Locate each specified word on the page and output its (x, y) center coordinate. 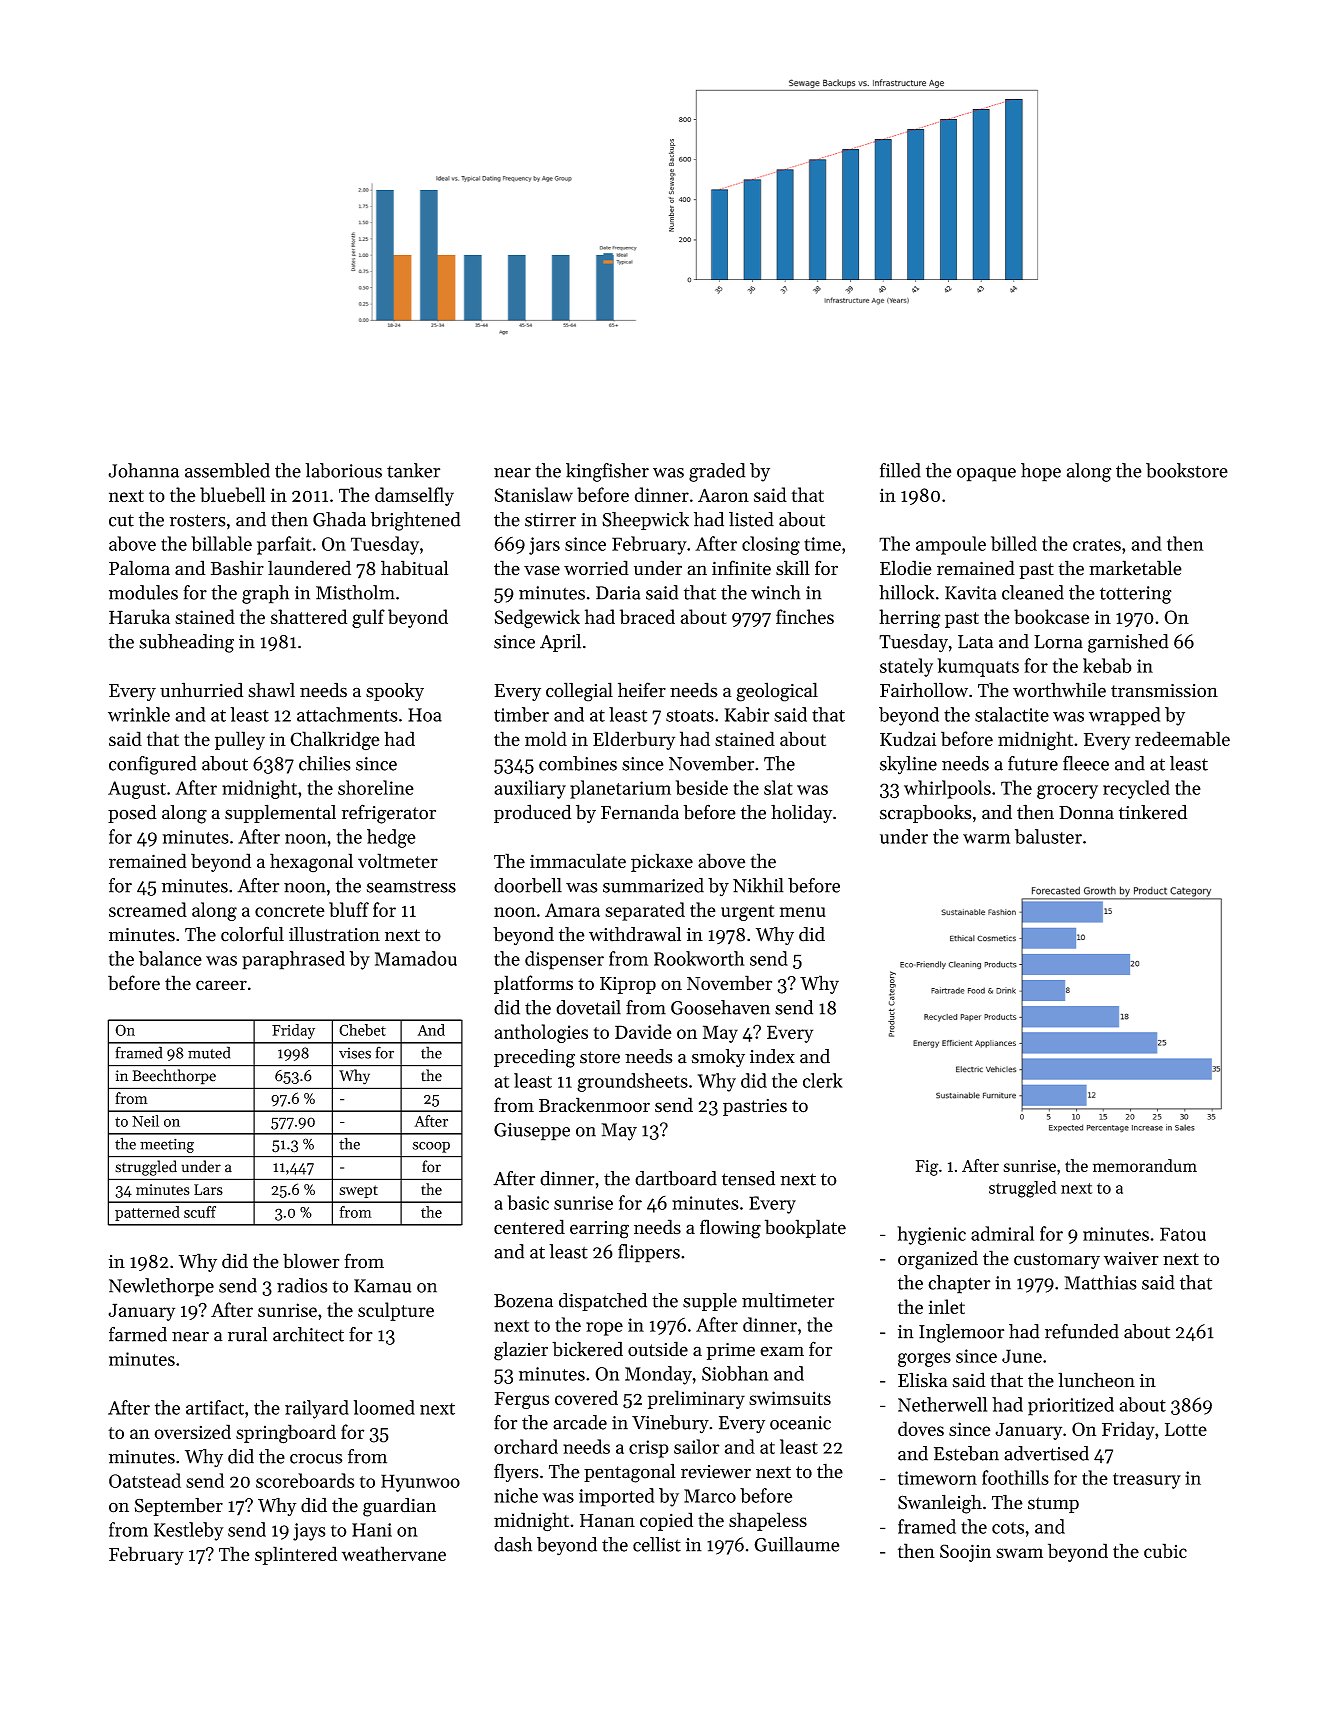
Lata (975, 642)
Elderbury (634, 740)
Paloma (139, 568)
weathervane (394, 1553)
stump (1053, 1505)
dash (513, 1544)
